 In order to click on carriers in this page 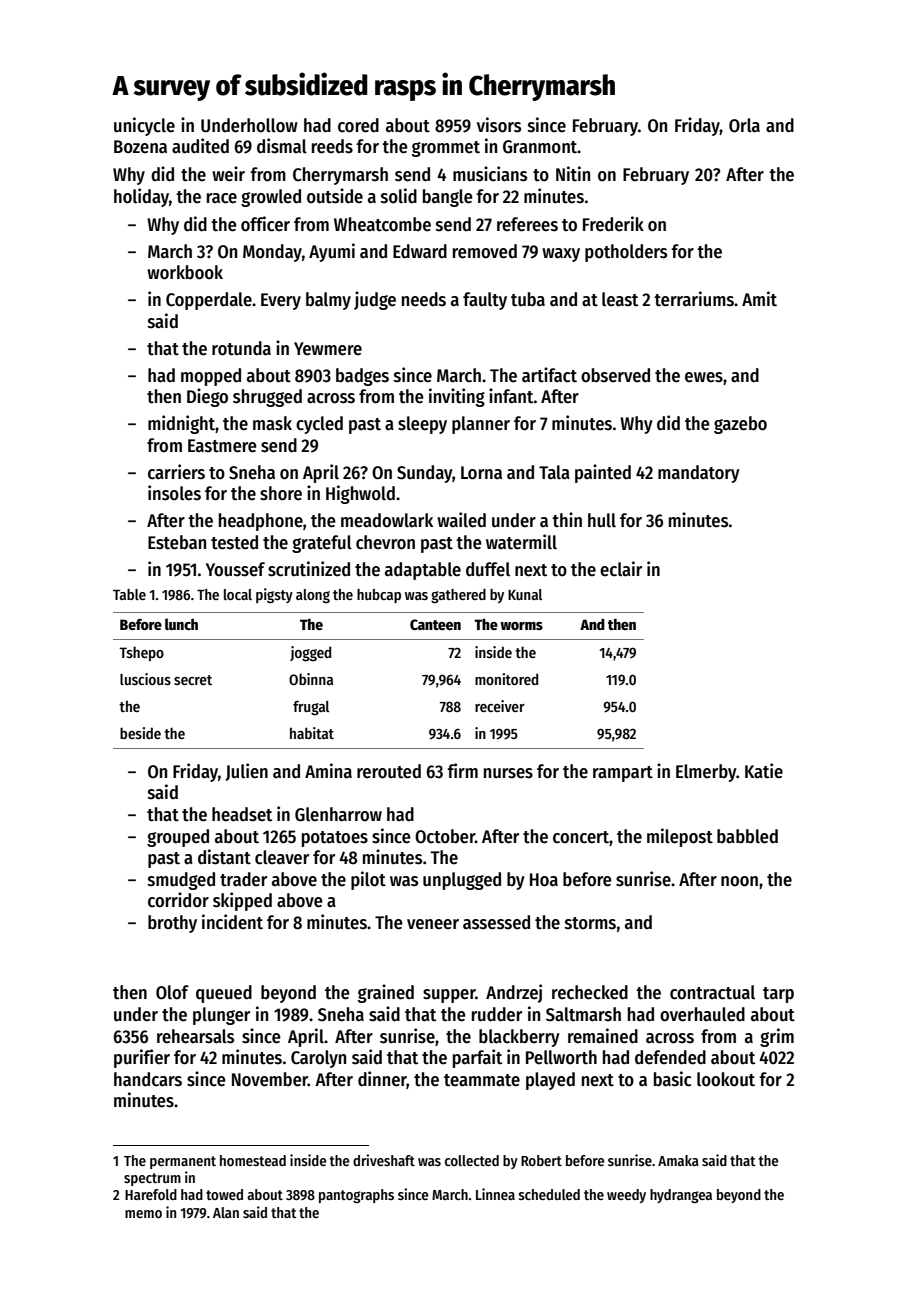, I will do `click(176, 472)`.
